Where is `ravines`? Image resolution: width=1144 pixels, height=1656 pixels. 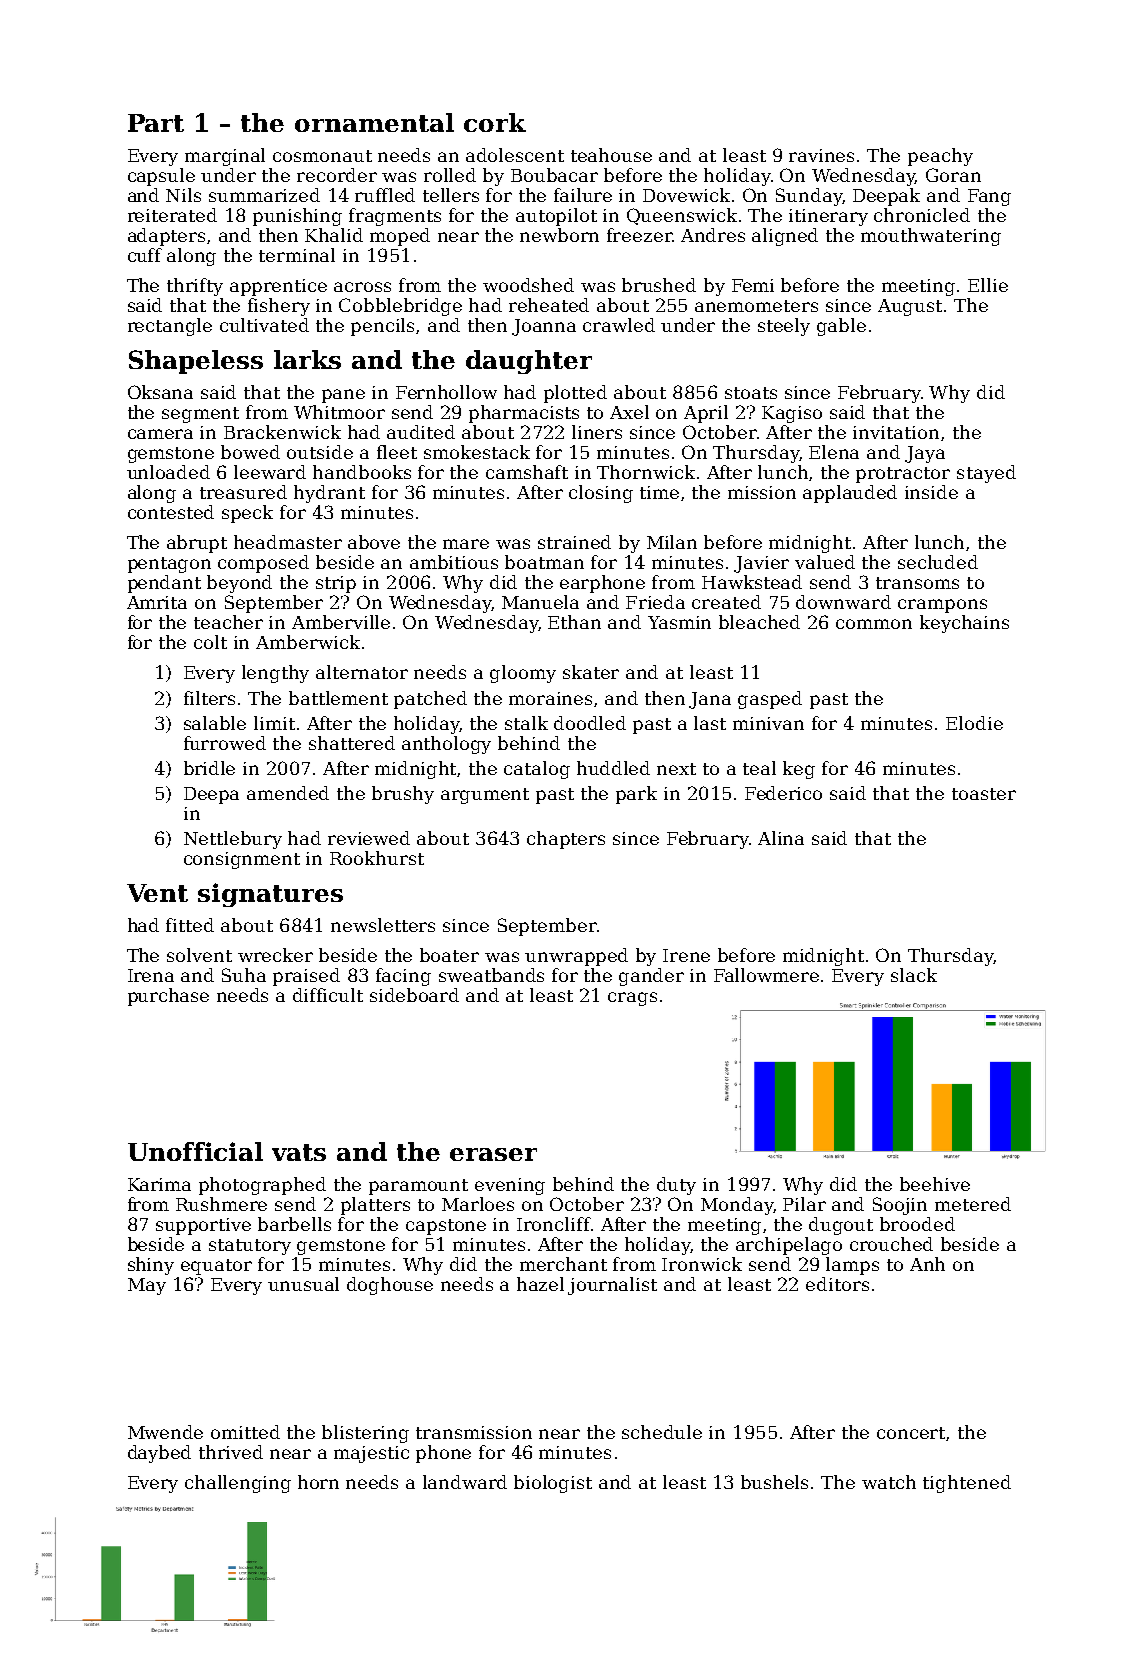
ravines is located at coordinates (821, 155).
